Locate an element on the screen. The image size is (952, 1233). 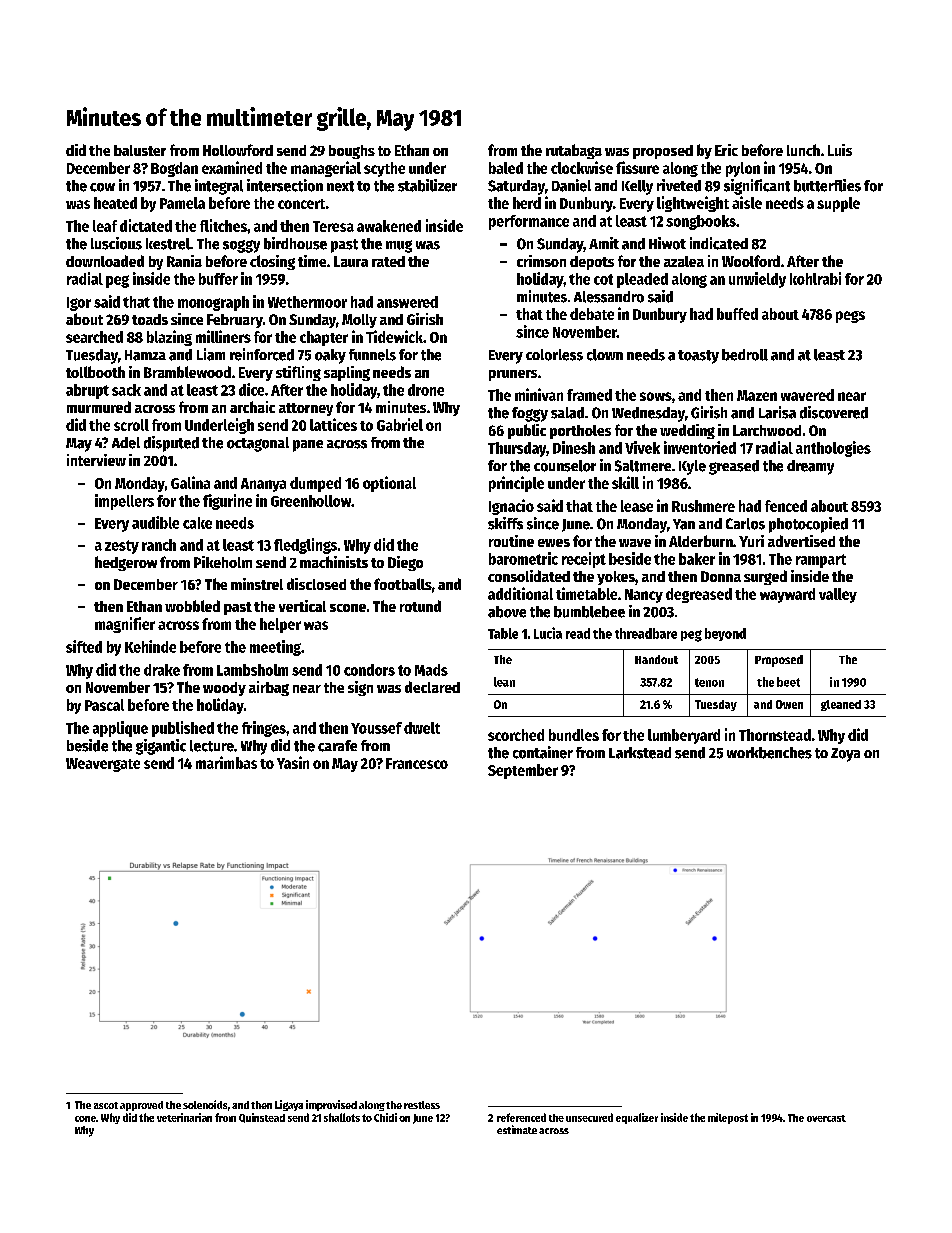
cow is located at coordinates (102, 187).
